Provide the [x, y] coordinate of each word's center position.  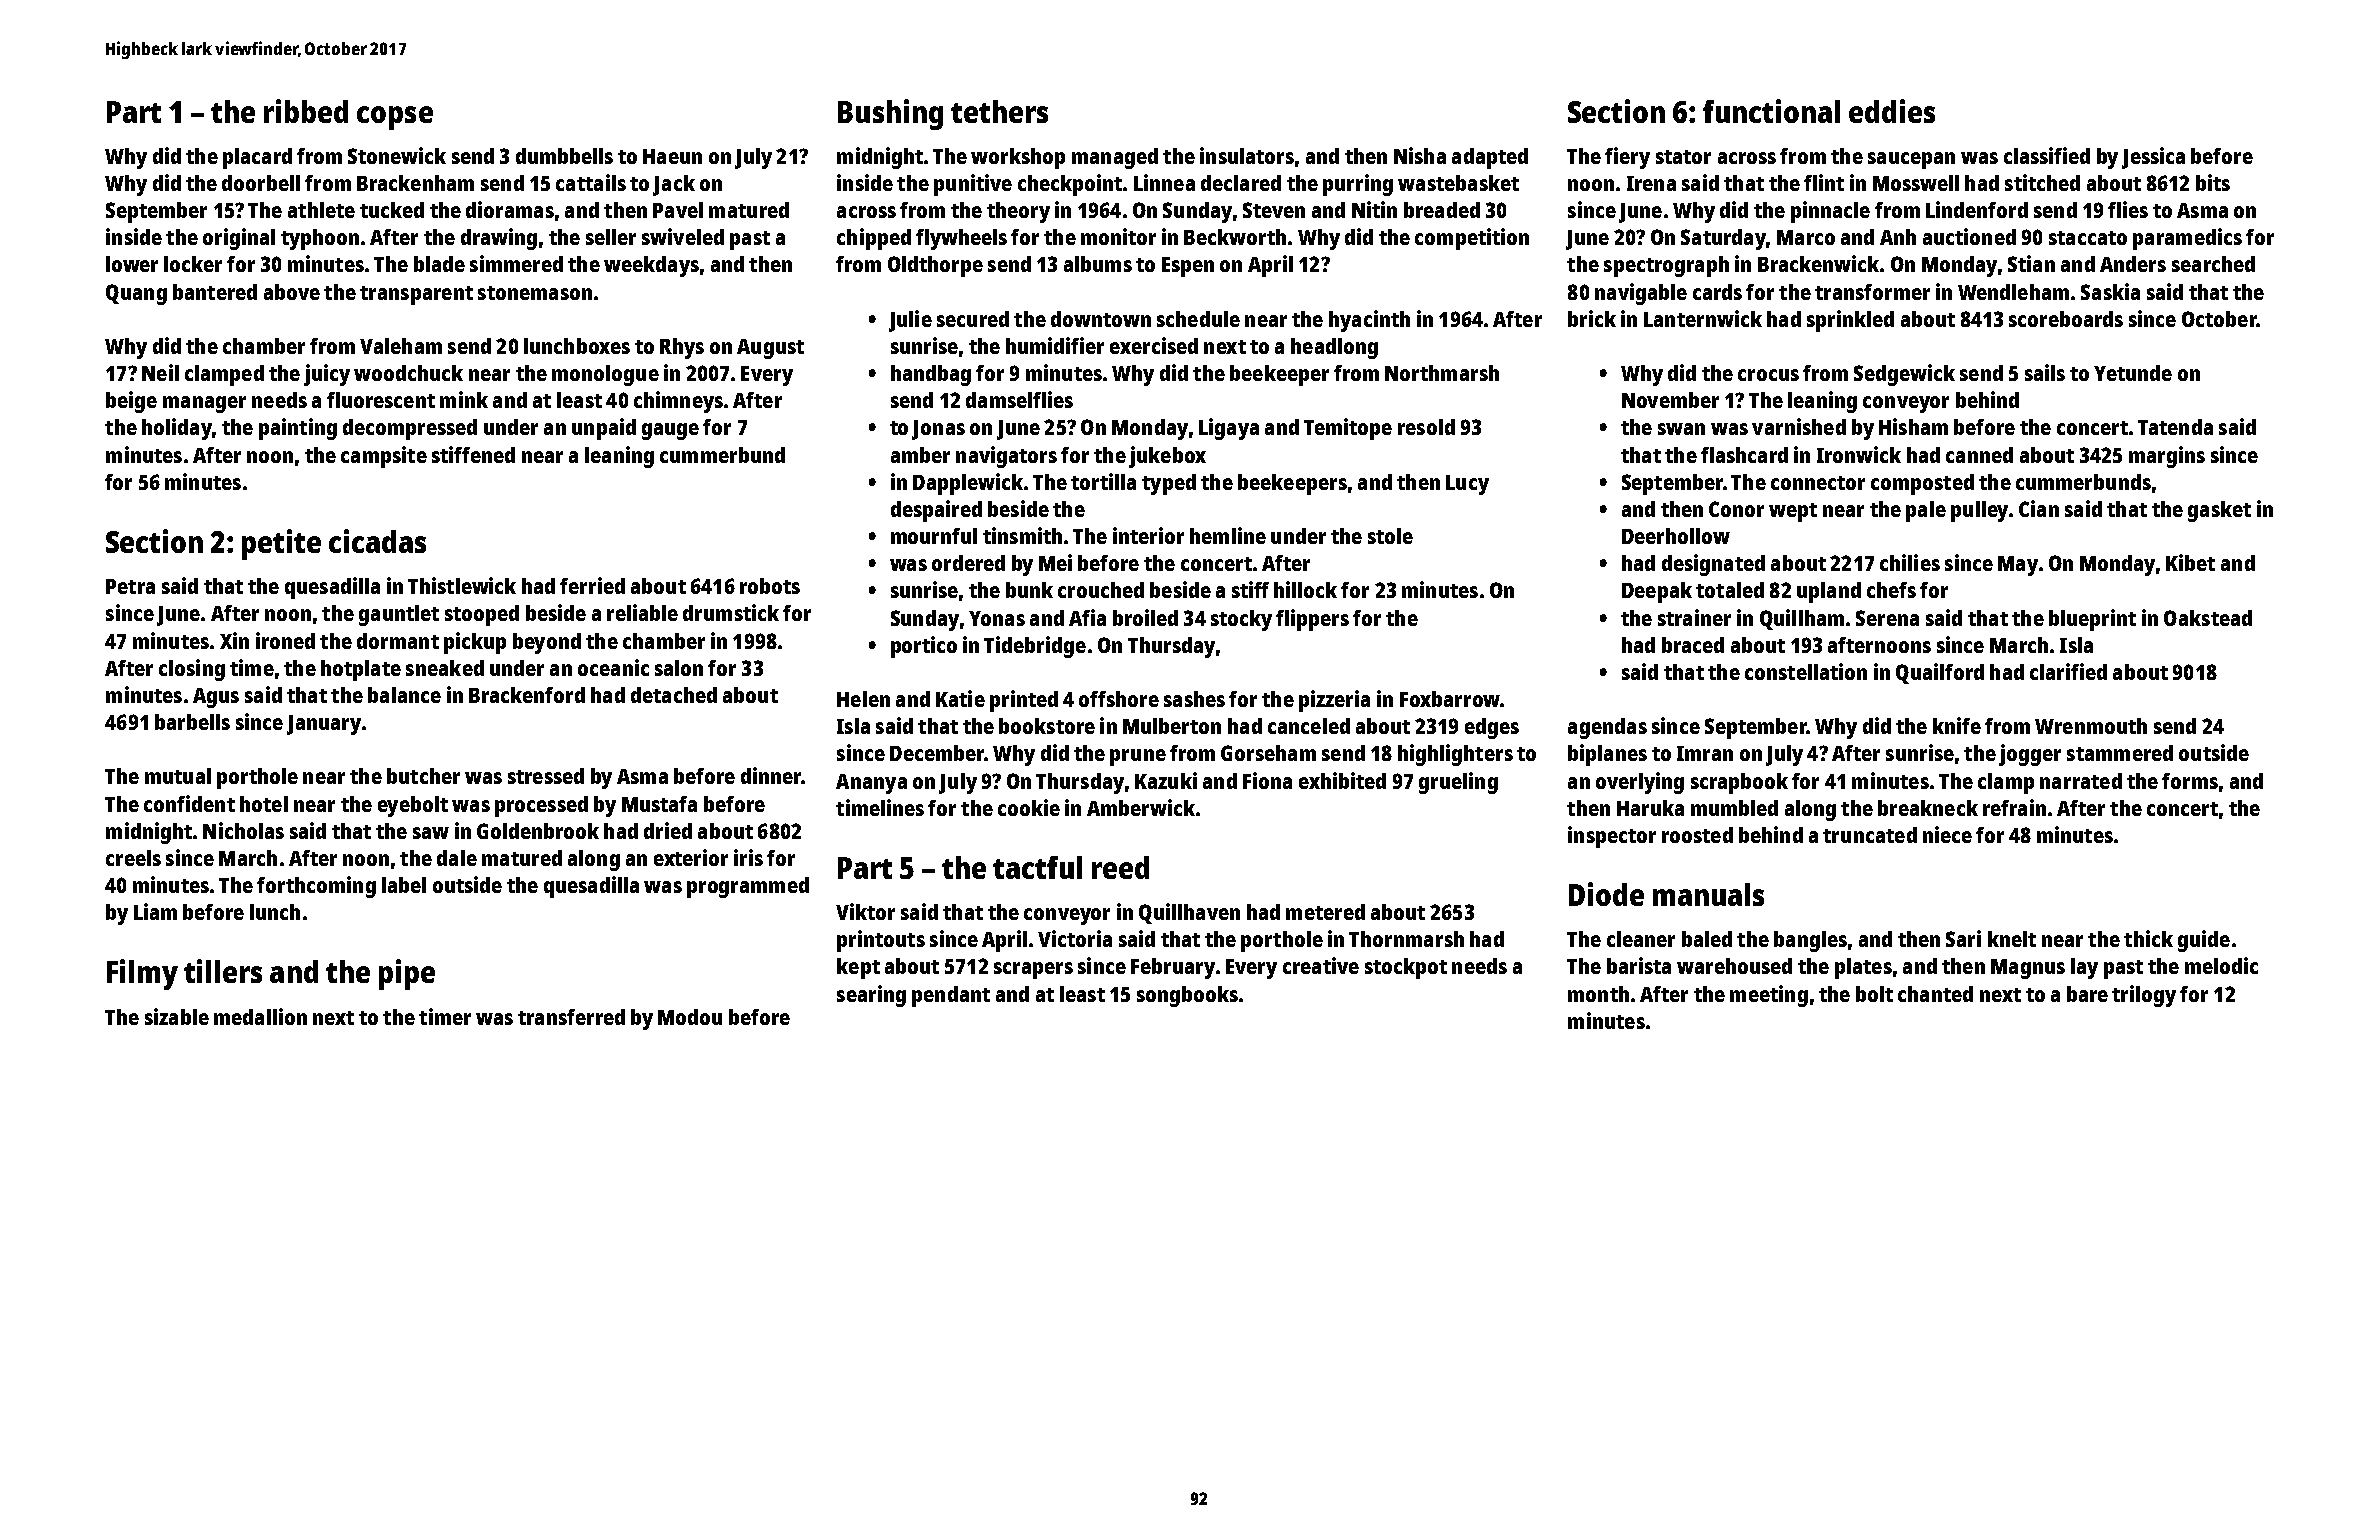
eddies [1892, 111]
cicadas [377, 541]
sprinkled [1850, 321]
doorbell [261, 183]
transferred [571, 1017]
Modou [690, 1017]
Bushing [890, 114]
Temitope [1348, 429]
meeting [1769, 996]
